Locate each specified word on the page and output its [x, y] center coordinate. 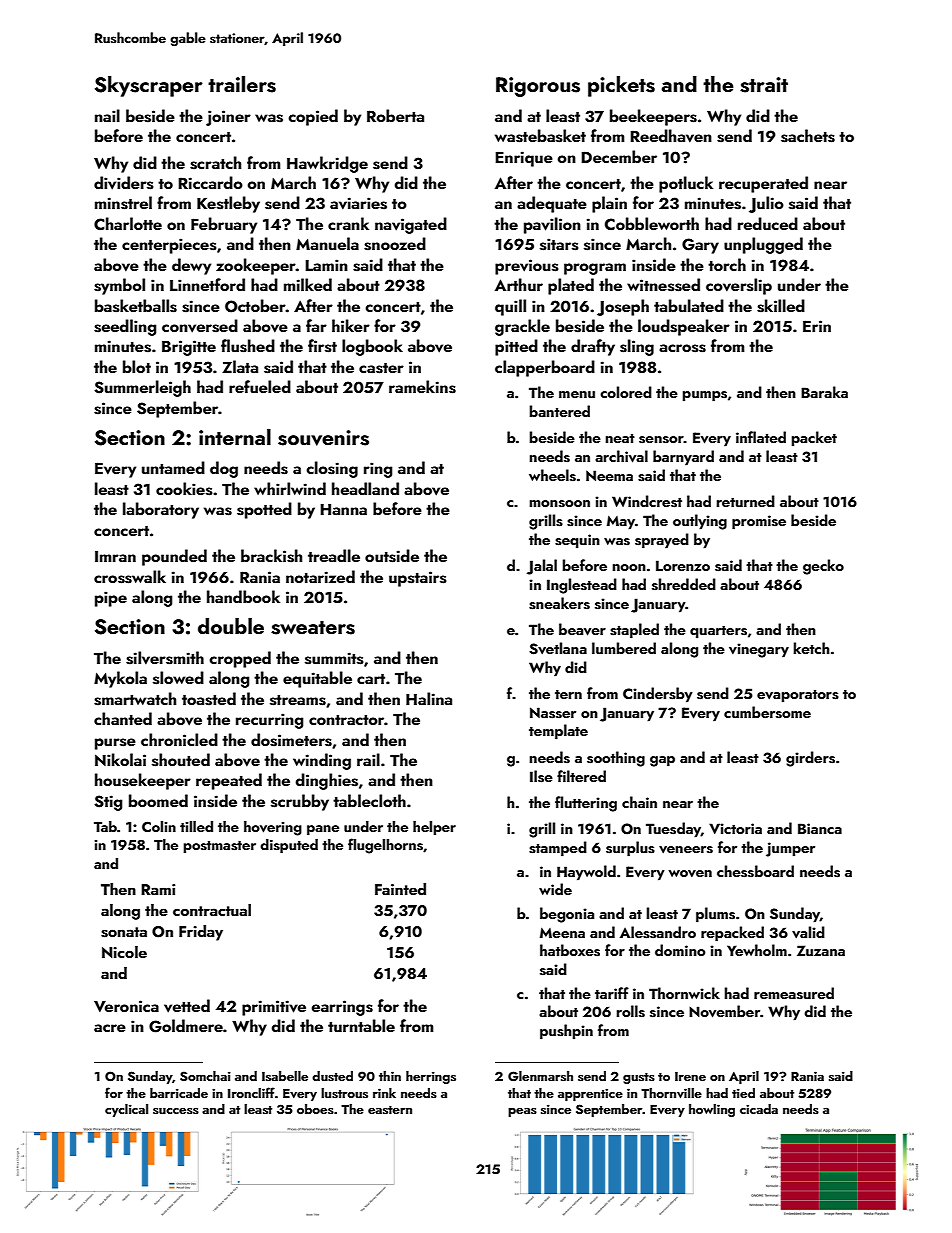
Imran [115, 556]
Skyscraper [149, 86]
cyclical [126, 1110]
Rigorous [538, 87]
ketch [811, 648]
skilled [781, 306]
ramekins [422, 387]
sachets [808, 136]
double [231, 626]
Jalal [542, 567]
